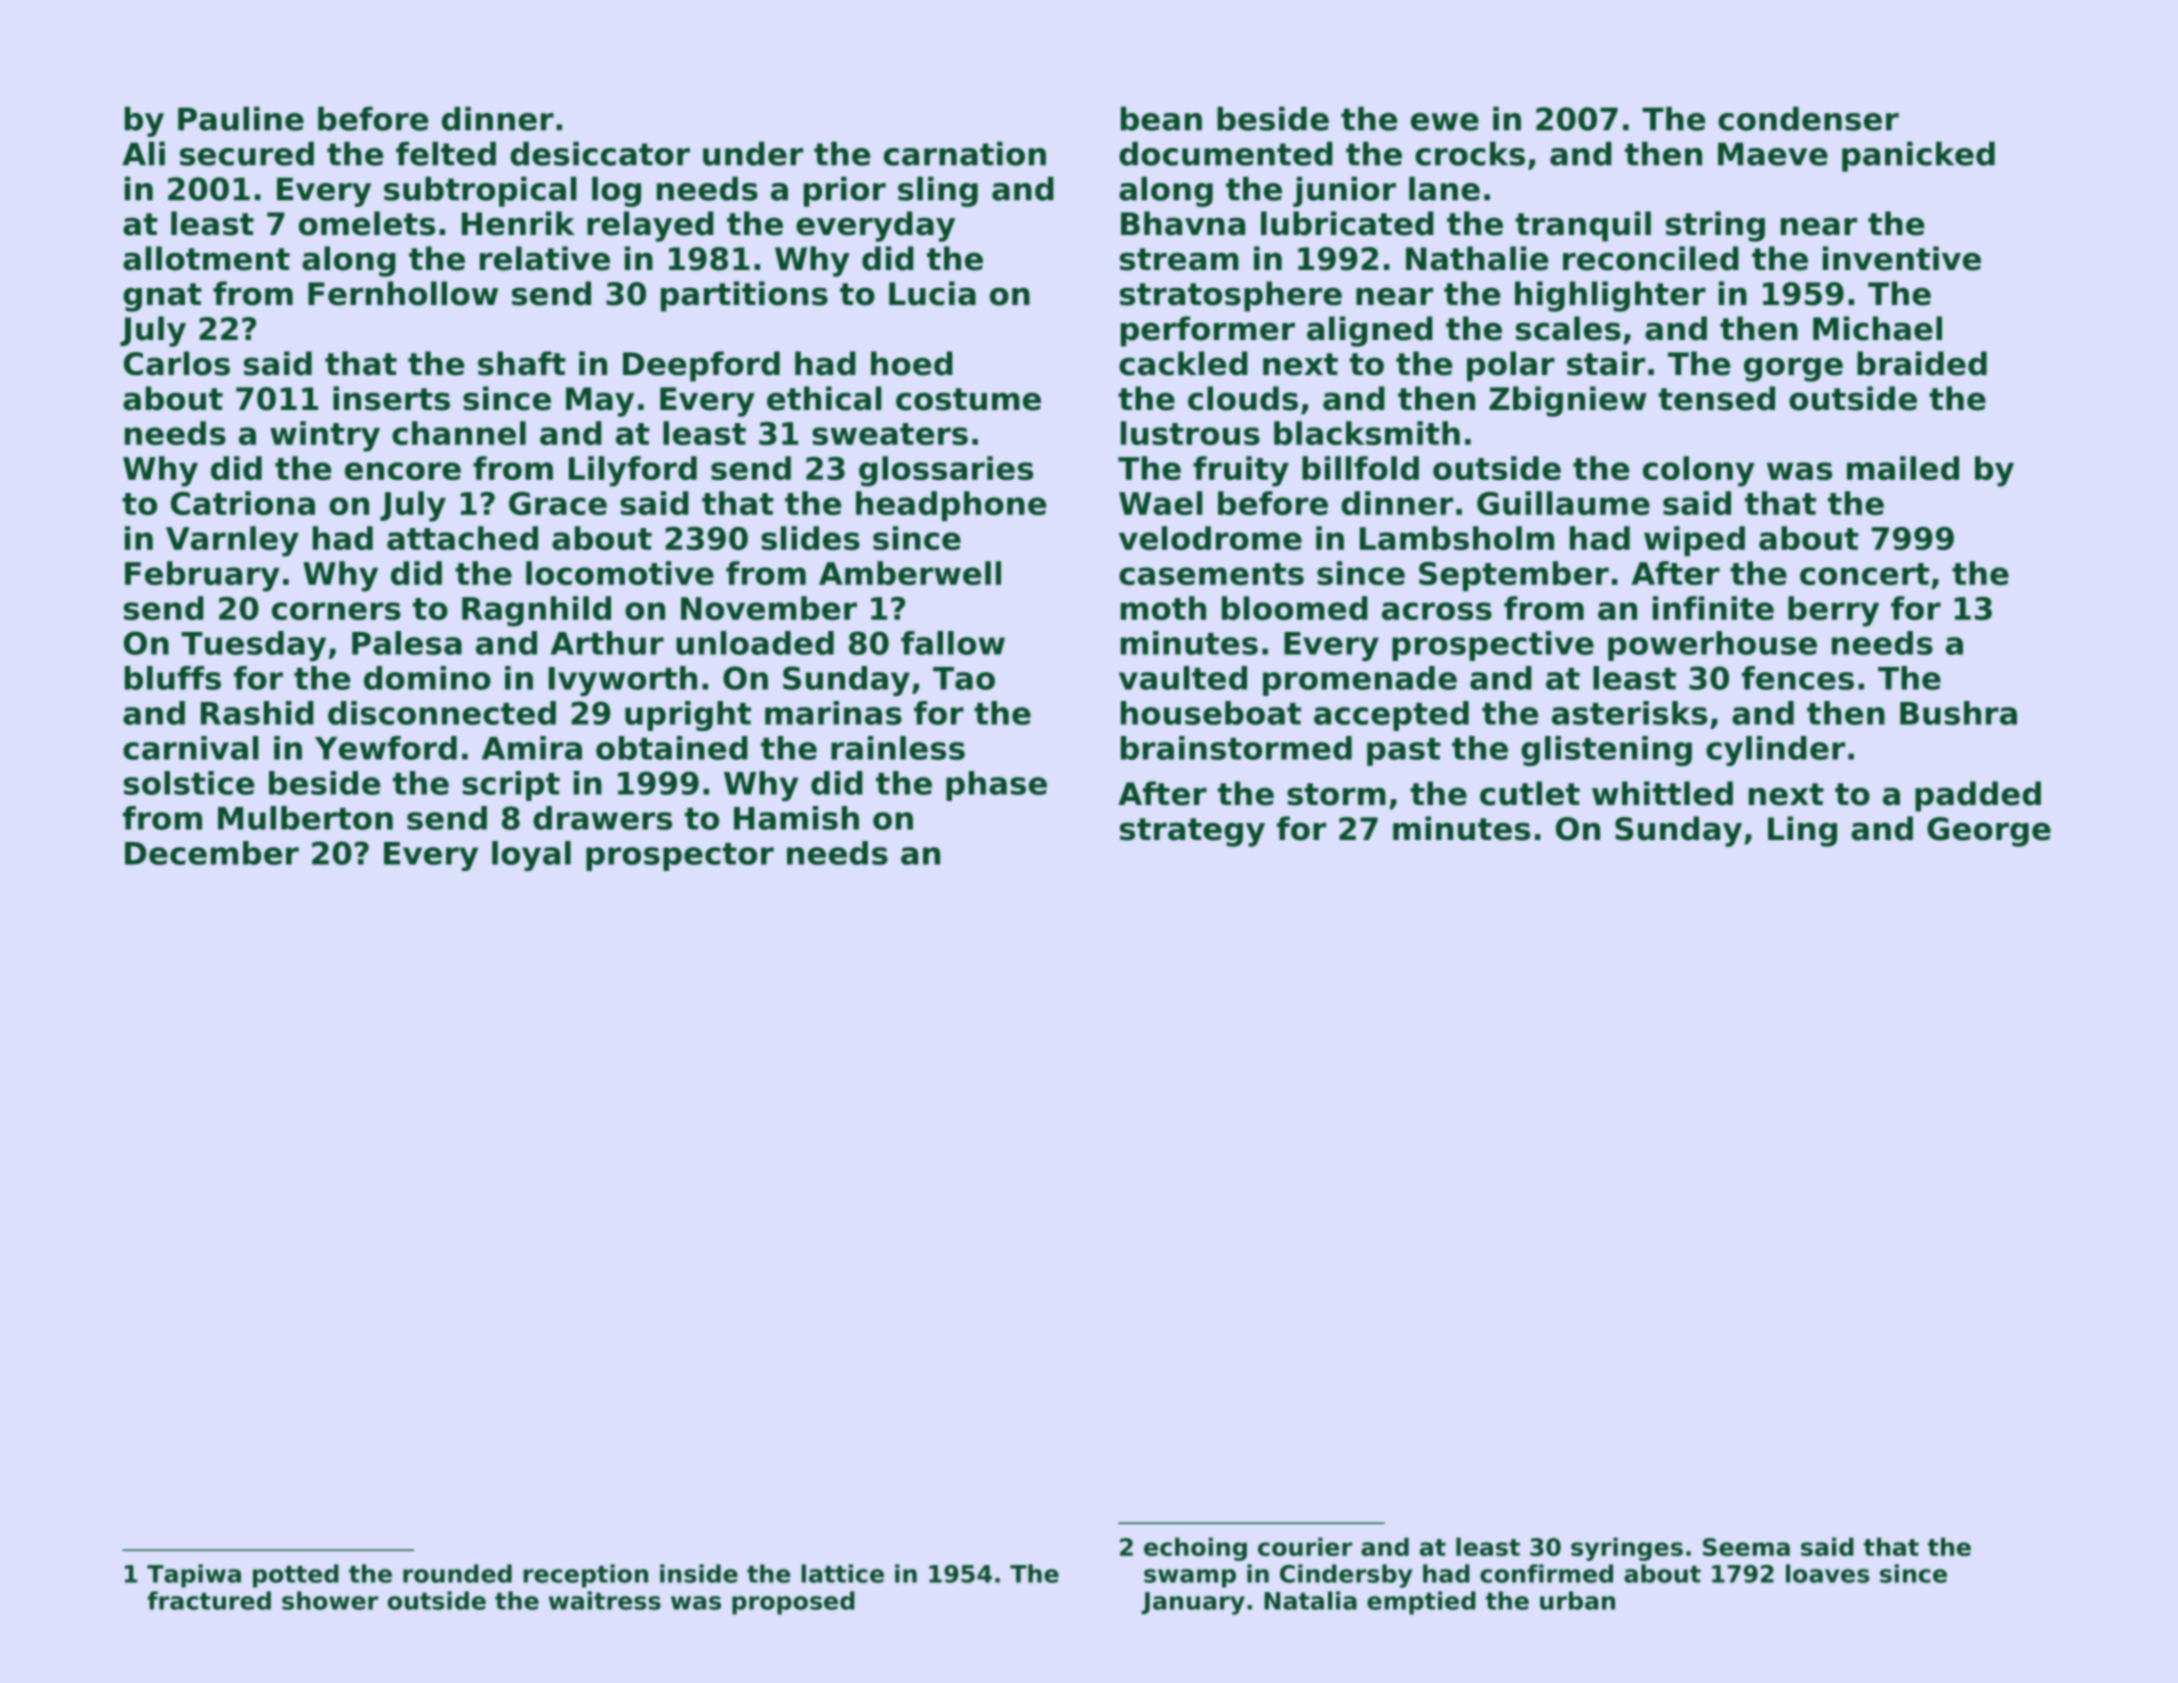 The width and height of the screenshot is (2178, 1683). Describe the element at coordinates (1902, 258) in the screenshot. I see `inventive` at that location.
